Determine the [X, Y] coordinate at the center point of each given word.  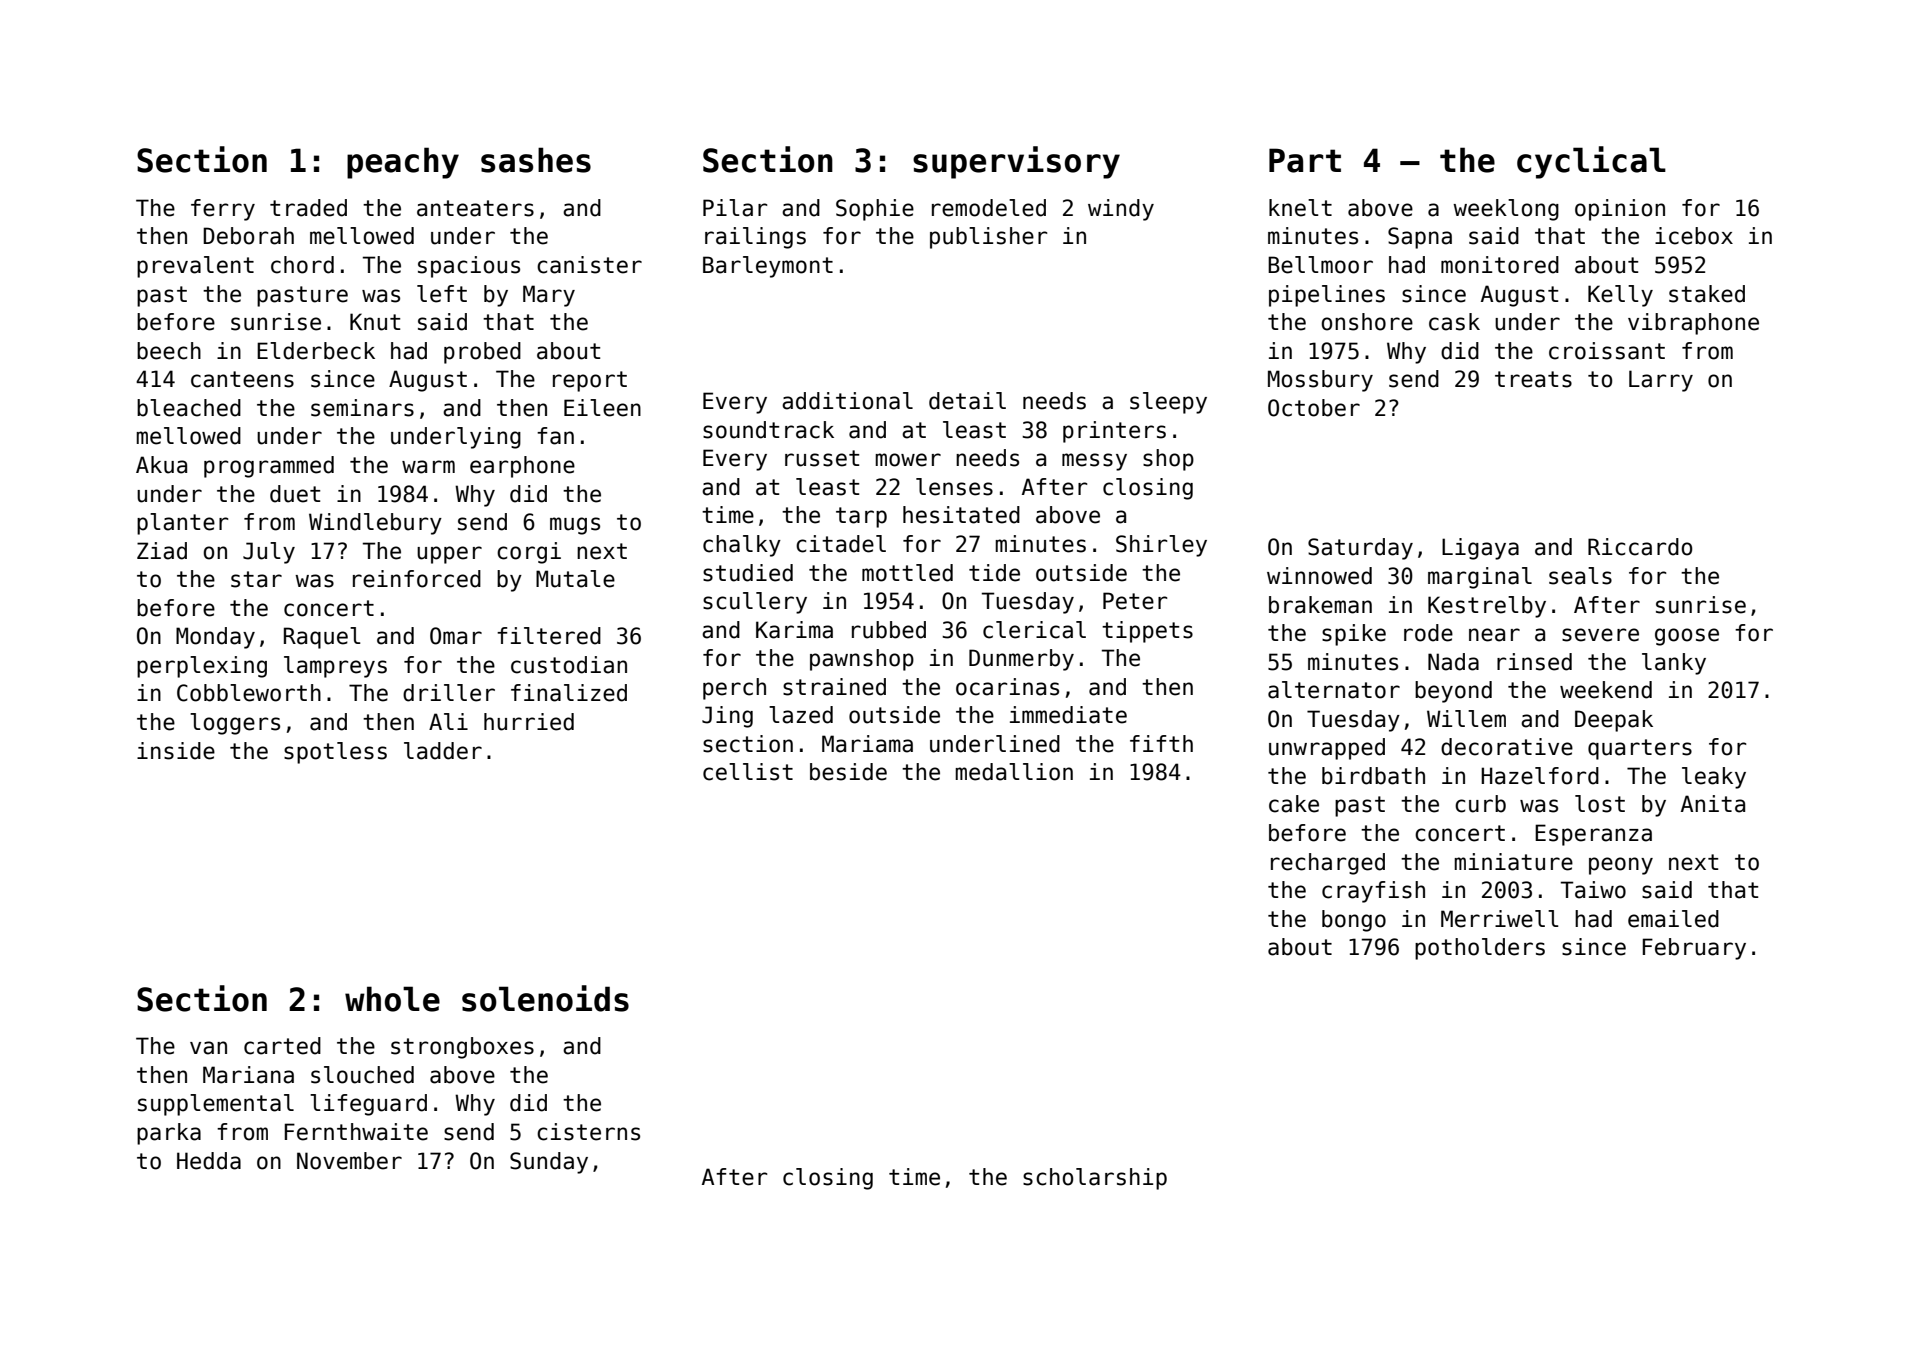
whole [392, 999]
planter [182, 524]
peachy [403, 163]
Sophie [875, 210]
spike [1354, 635]
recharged [1328, 864]
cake [1294, 804]
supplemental [216, 1105]
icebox [1694, 236]
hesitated [961, 515]
